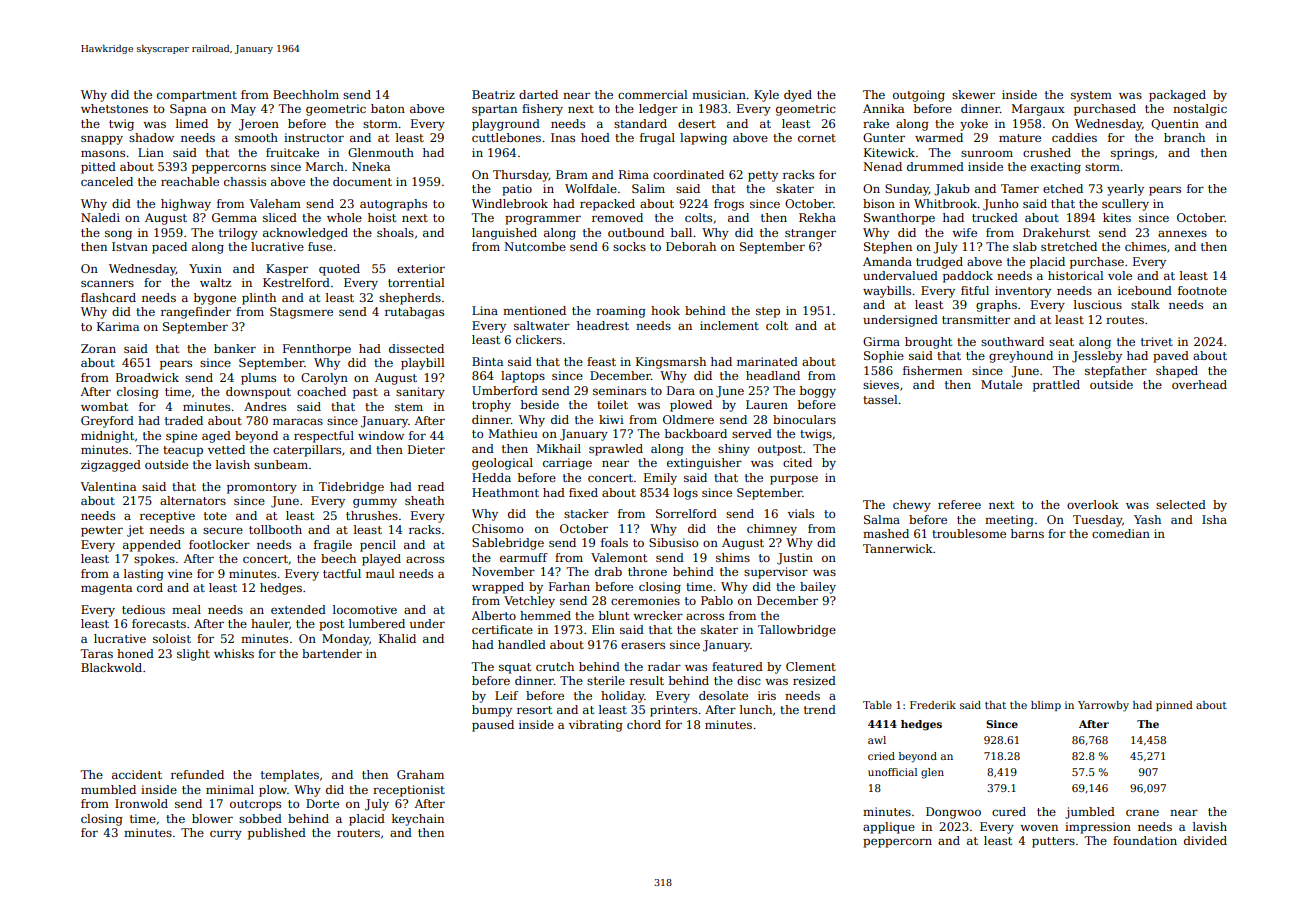  Describe the element at coordinates (416, 348) in the screenshot. I see `dissected` at that location.
